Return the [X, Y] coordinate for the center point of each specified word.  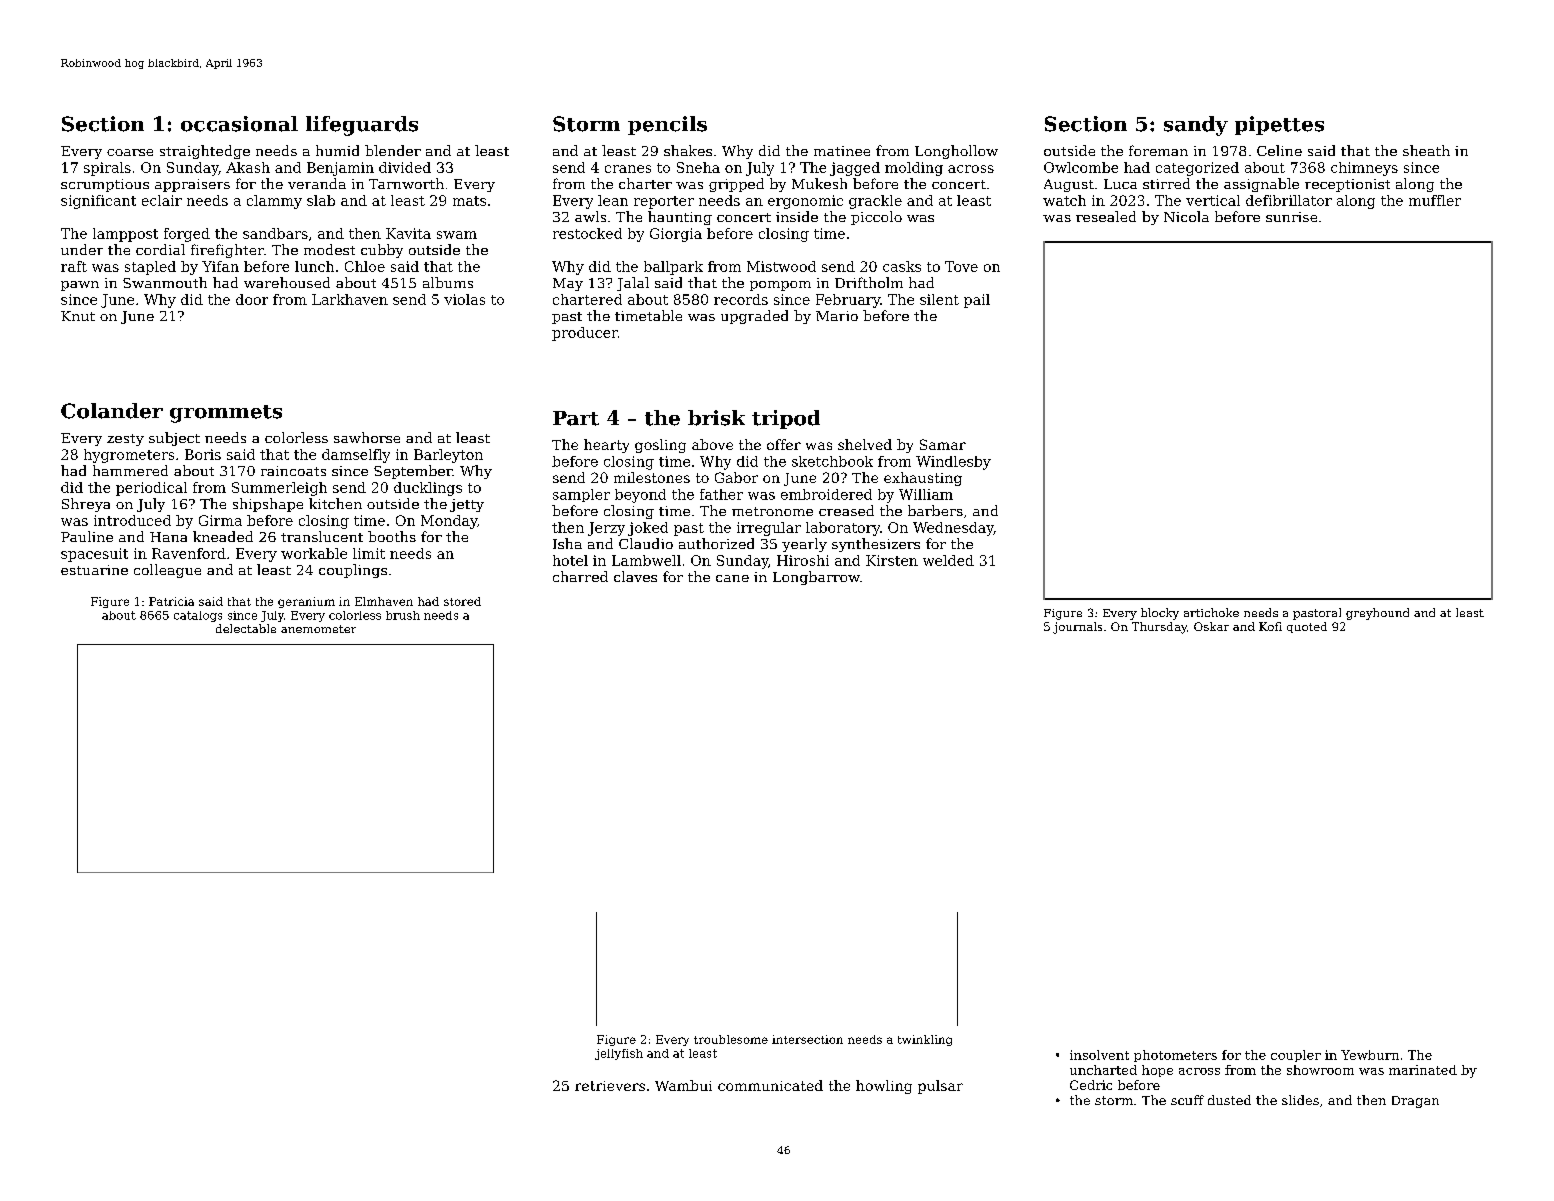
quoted [1307, 627]
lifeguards [362, 126]
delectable [246, 628]
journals [1077, 628]
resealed [1106, 216]
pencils [667, 125]
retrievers [610, 1086]
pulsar [940, 1087]
